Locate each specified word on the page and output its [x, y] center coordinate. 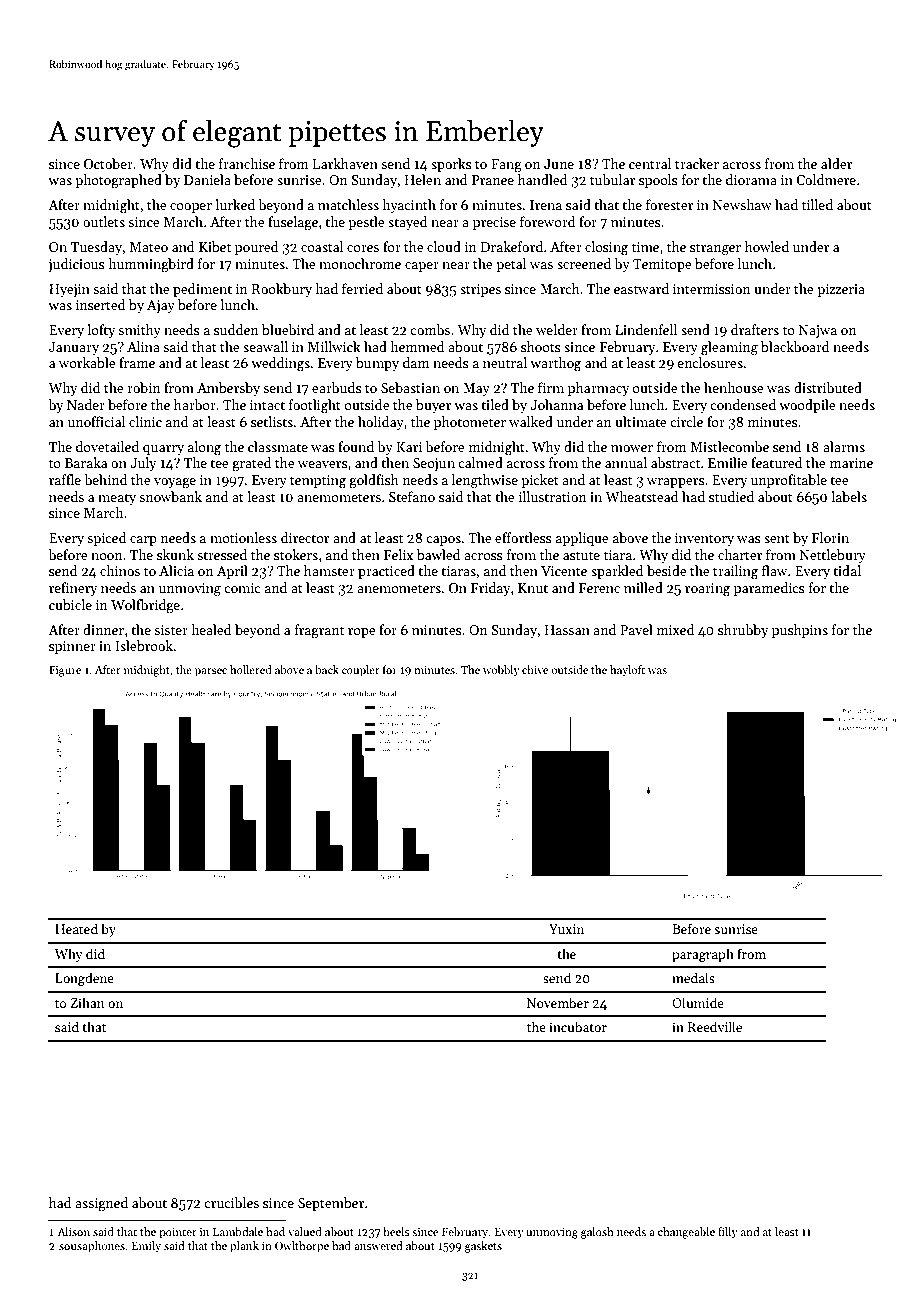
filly [728, 1233]
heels [396, 1231]
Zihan [87, 1002]
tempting [318, 482]
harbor [195, 404]
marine [851, 463]
